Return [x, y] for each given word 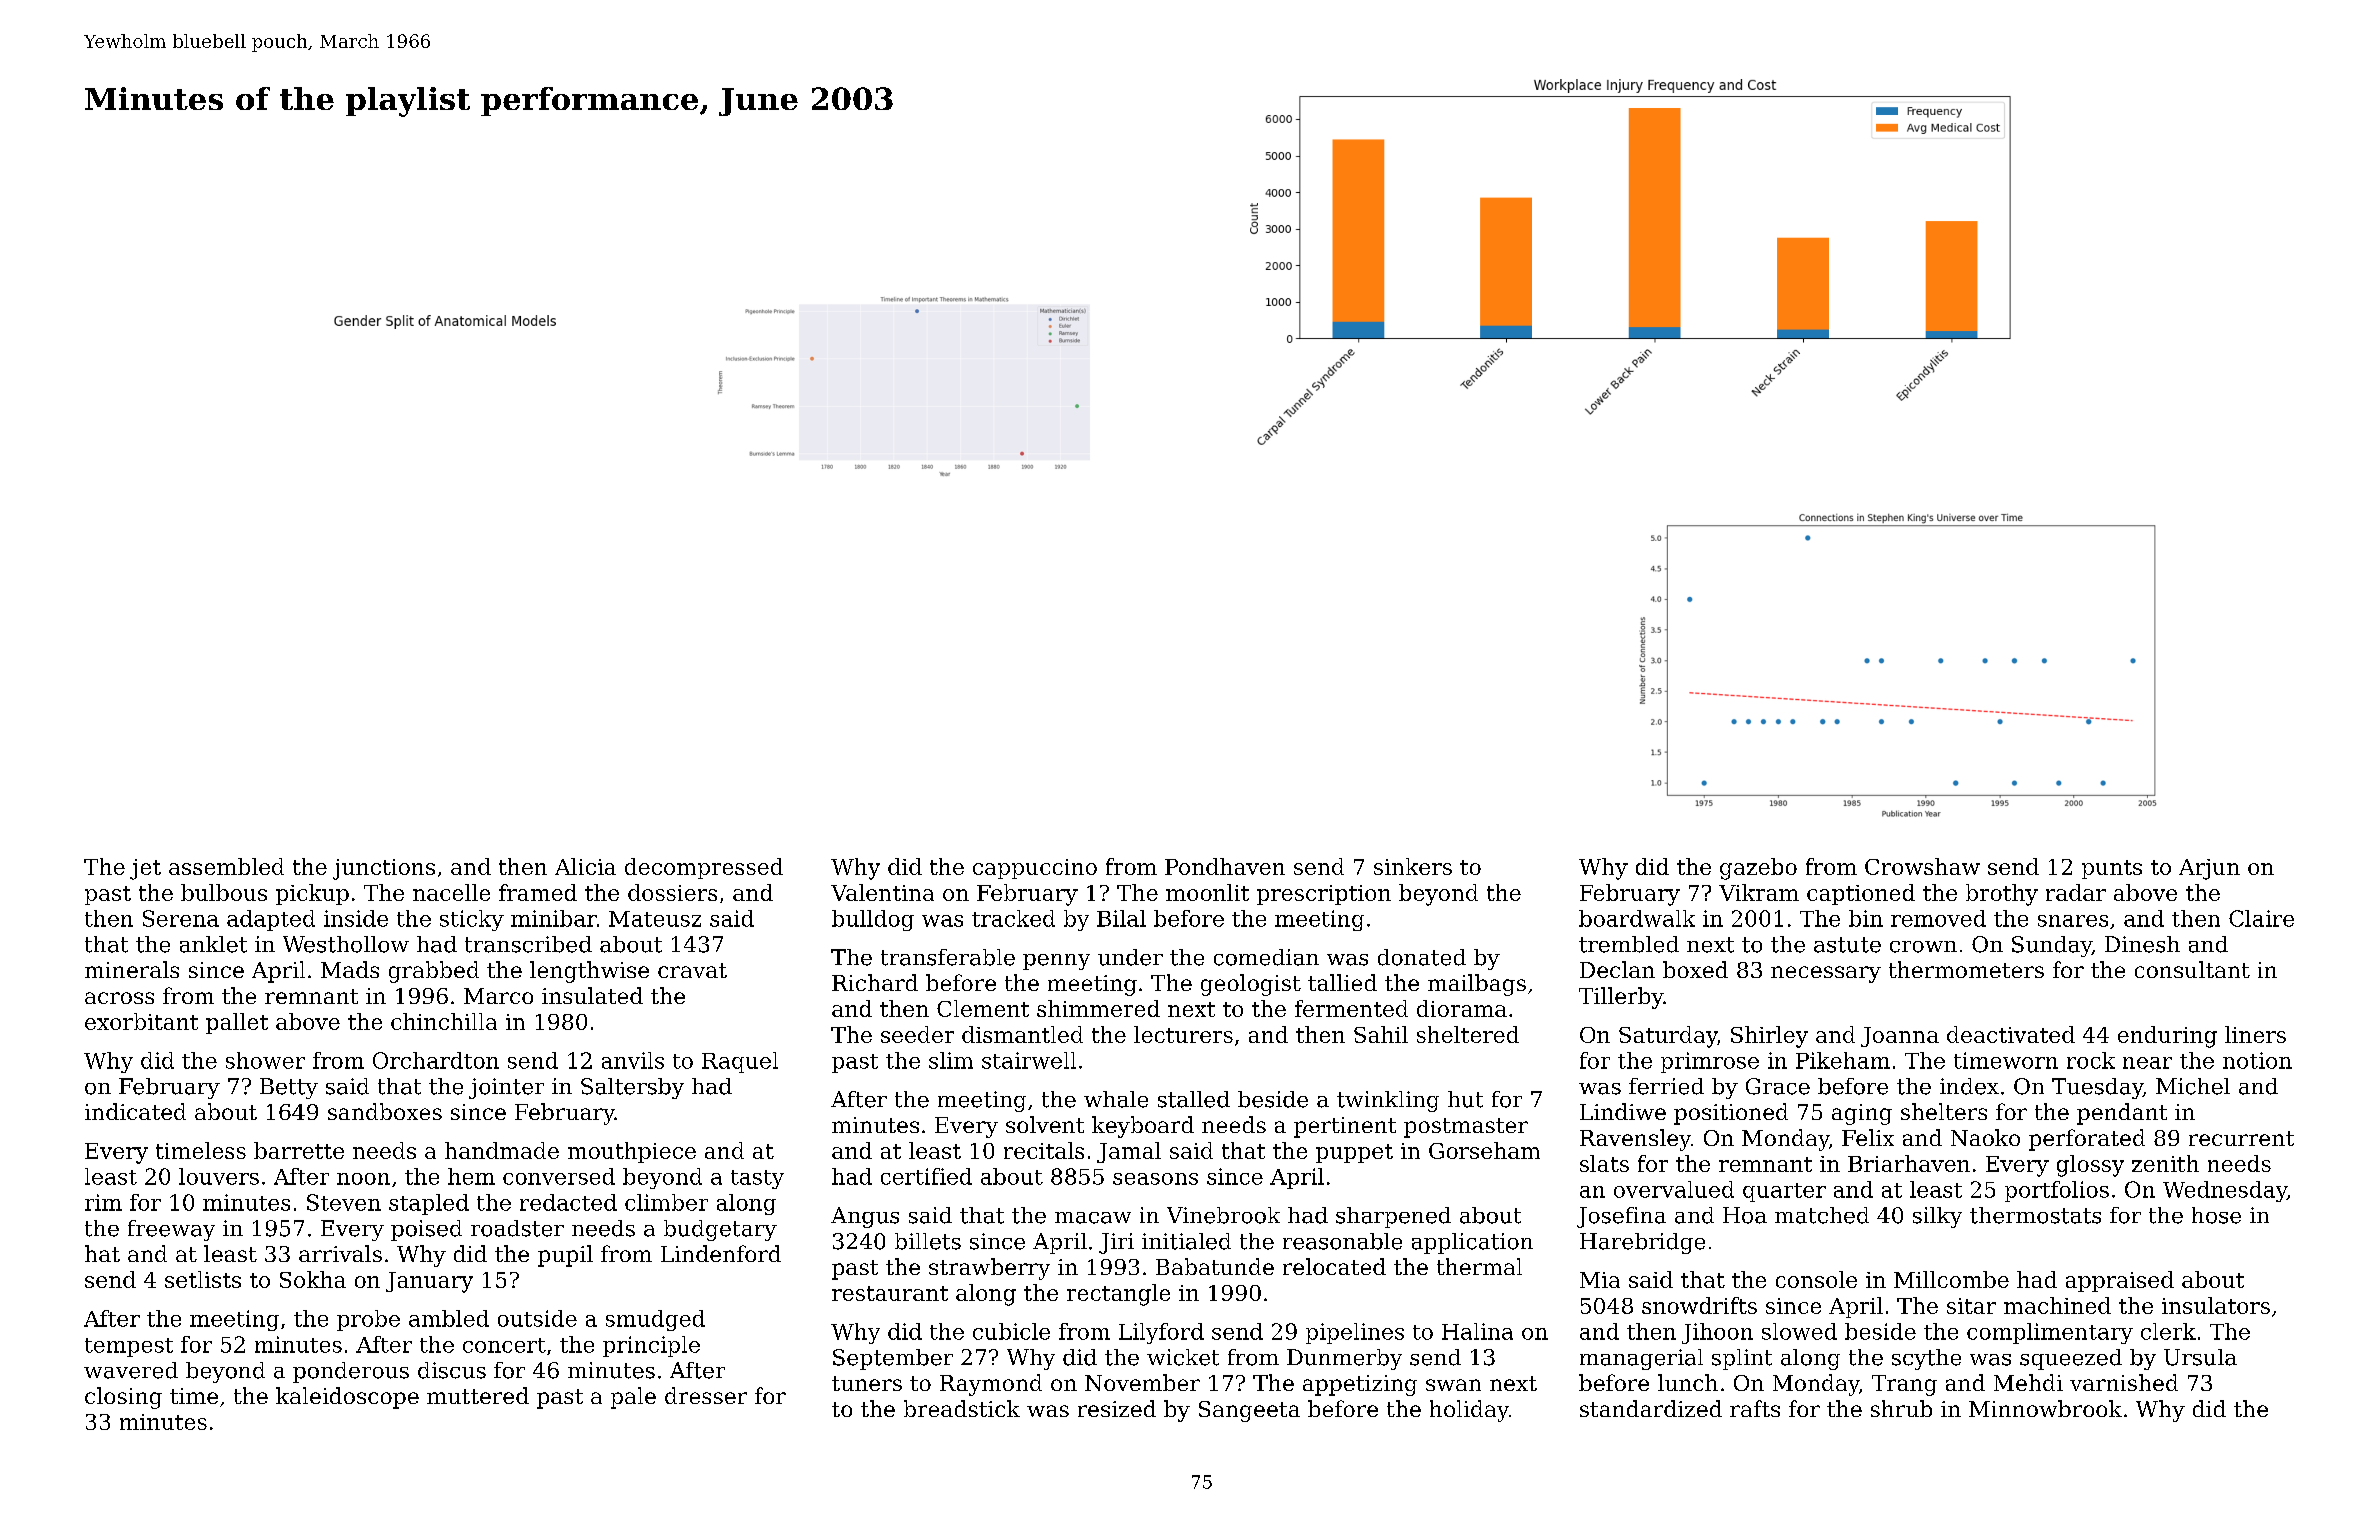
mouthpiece [632, 1152]
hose [2216, 1215]
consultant [2192, 969]
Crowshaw [1922, 866]
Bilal [1121, 918]
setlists [203, 1279]
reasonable [1342, 1241]
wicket [1183, 1357]
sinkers [1413, 866]
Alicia [585, 866]
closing [123, 1398]
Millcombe [1951, 1279]
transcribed [528, 944]
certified [926, 1176]
